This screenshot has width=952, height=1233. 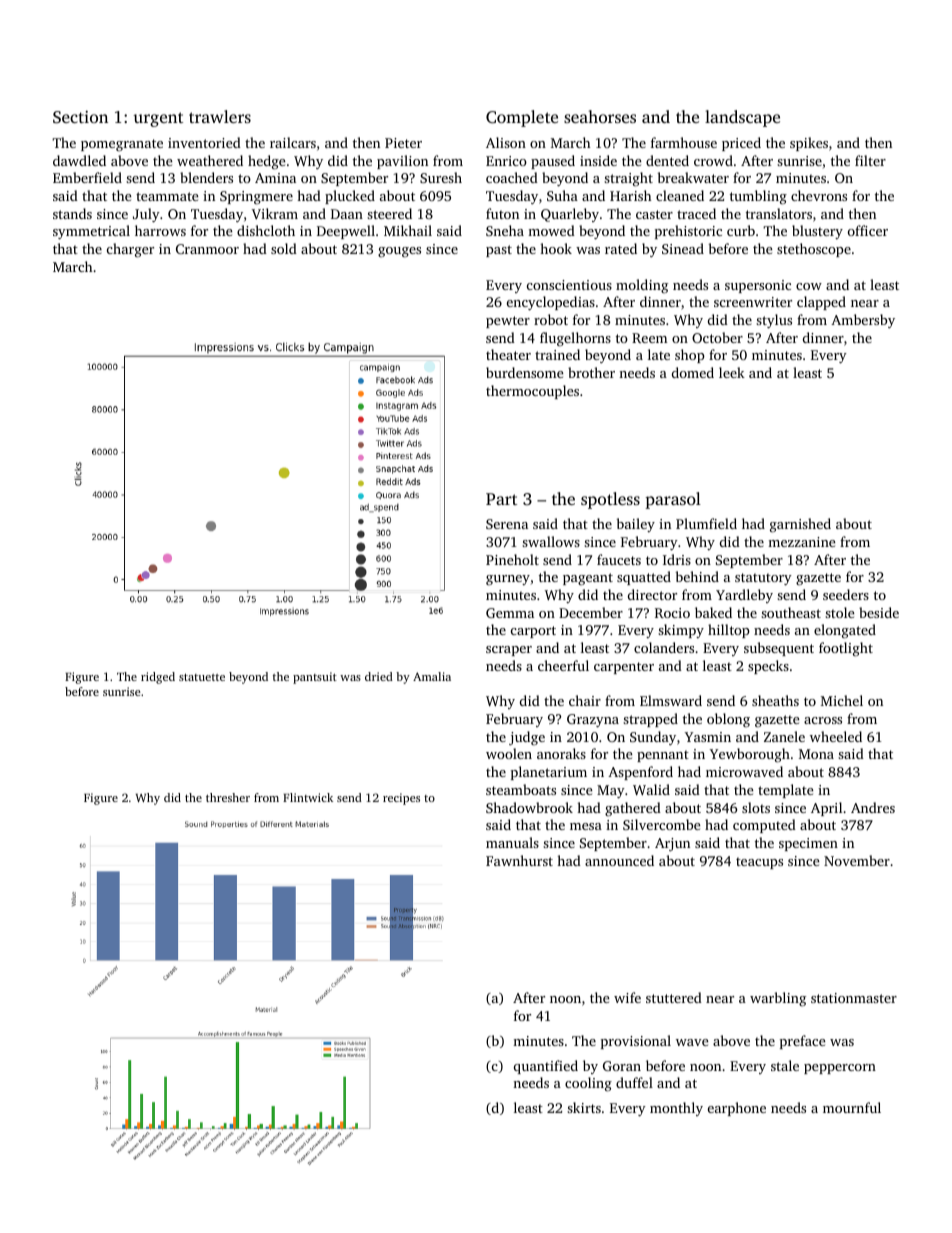 I want to click on landscape, so click(x=742, y=118).
